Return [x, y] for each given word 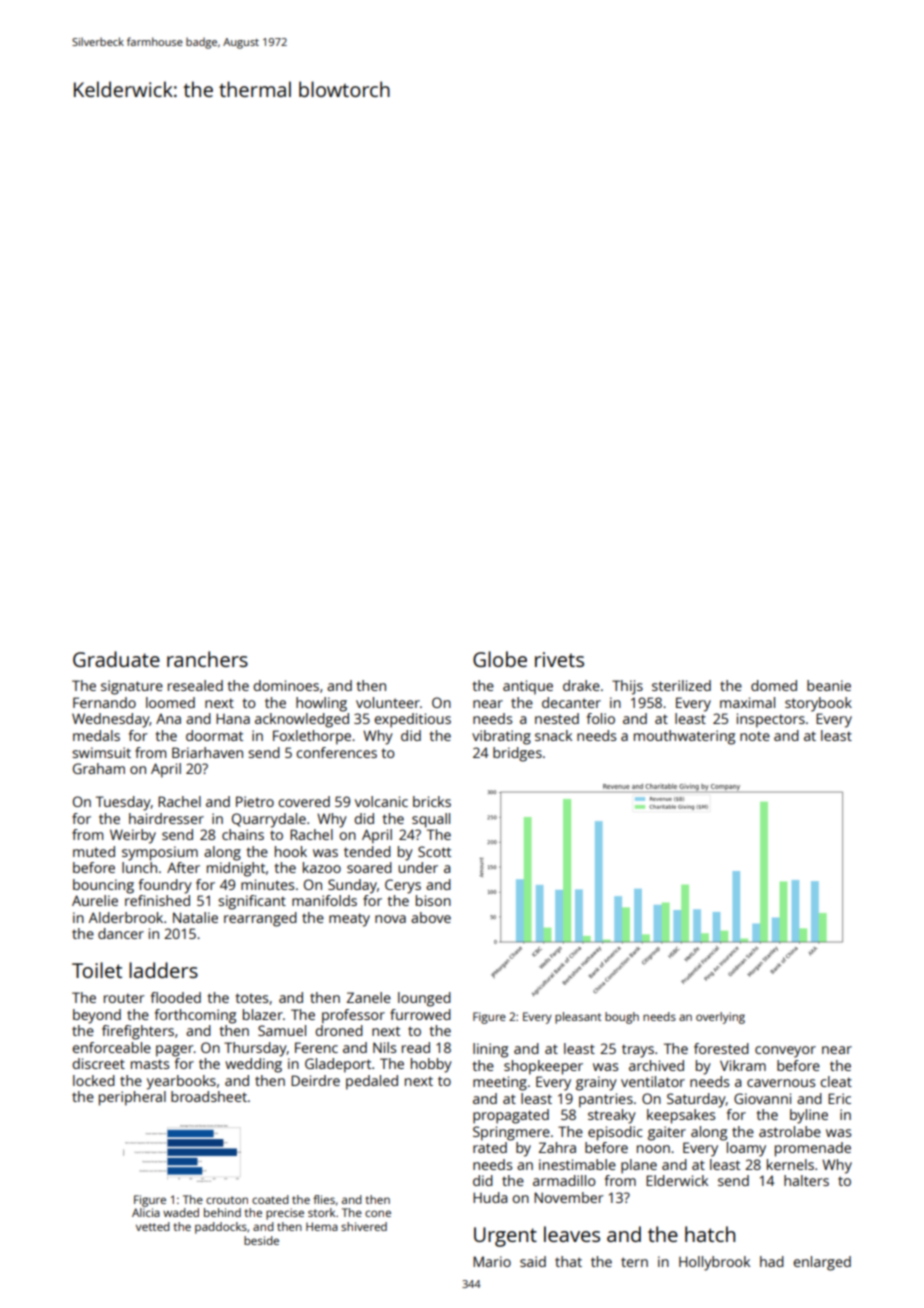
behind [222, 1212]
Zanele [369, 997]
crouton [227, 1200]
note [755, 736]
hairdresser [166, 818]
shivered [364, 1226]
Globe [500, 659]
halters [806, 1180]
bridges [517, 754]
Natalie [195, 917]
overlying [720, 1018]
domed [774, 685]
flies [324, 1199]
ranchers [207, 659]
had [772, 1261]
